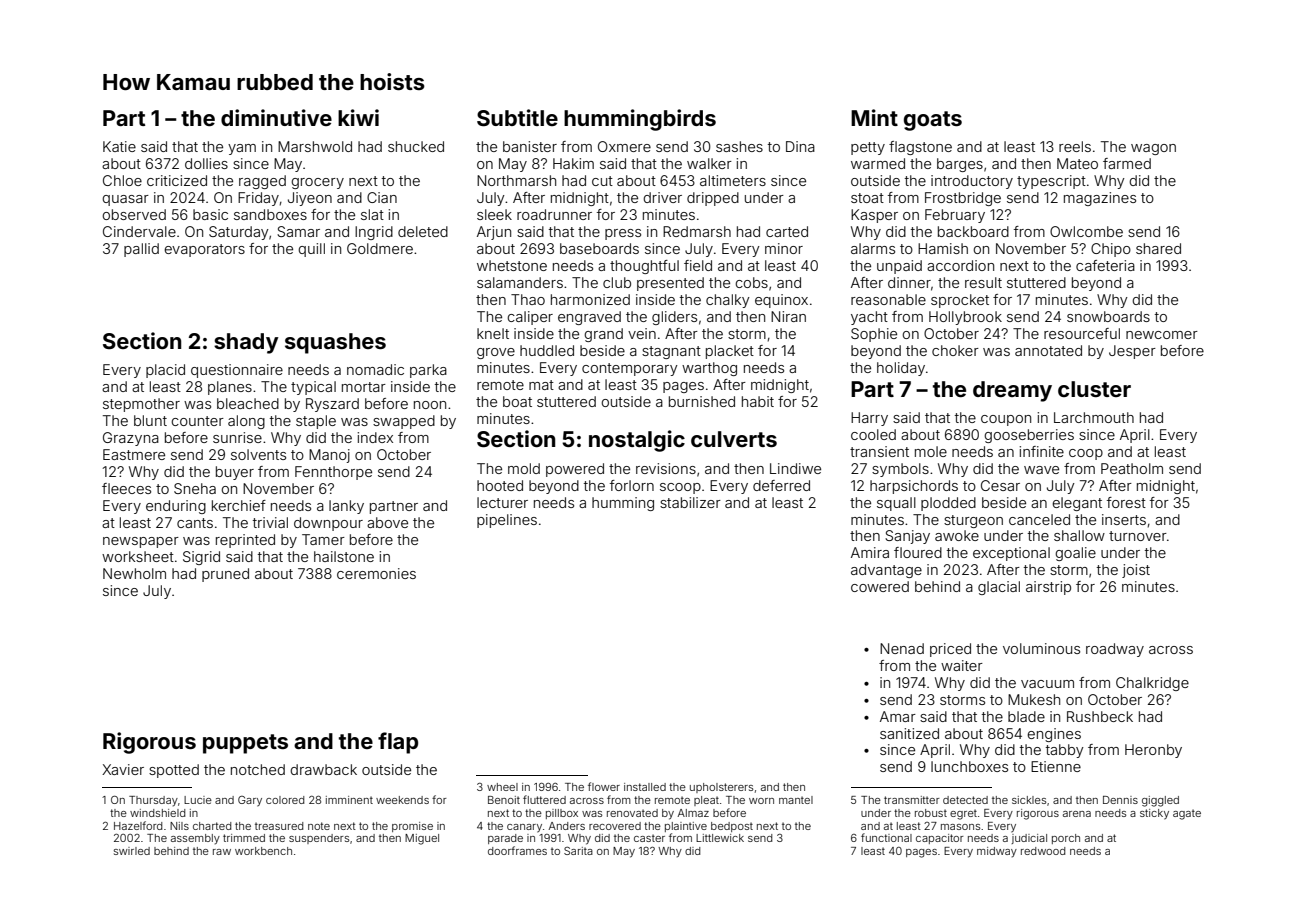 The width and height of the screenshot is (1308, 924). Describe the element at coordinates (599, 248) in the screenshot. I see `baseboards` at that location.
